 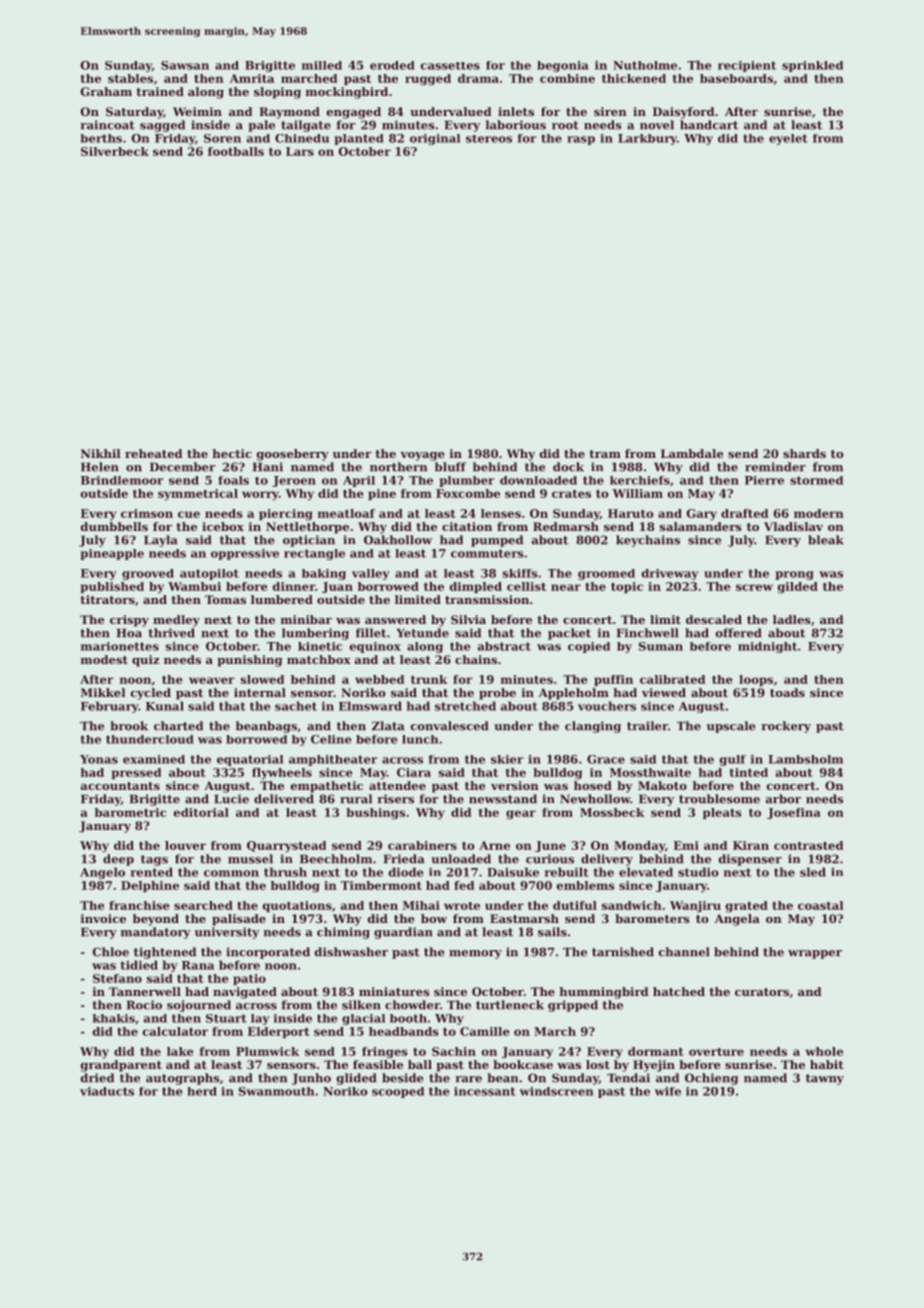 I want to click on recipient, so click(x=747, y=66).
